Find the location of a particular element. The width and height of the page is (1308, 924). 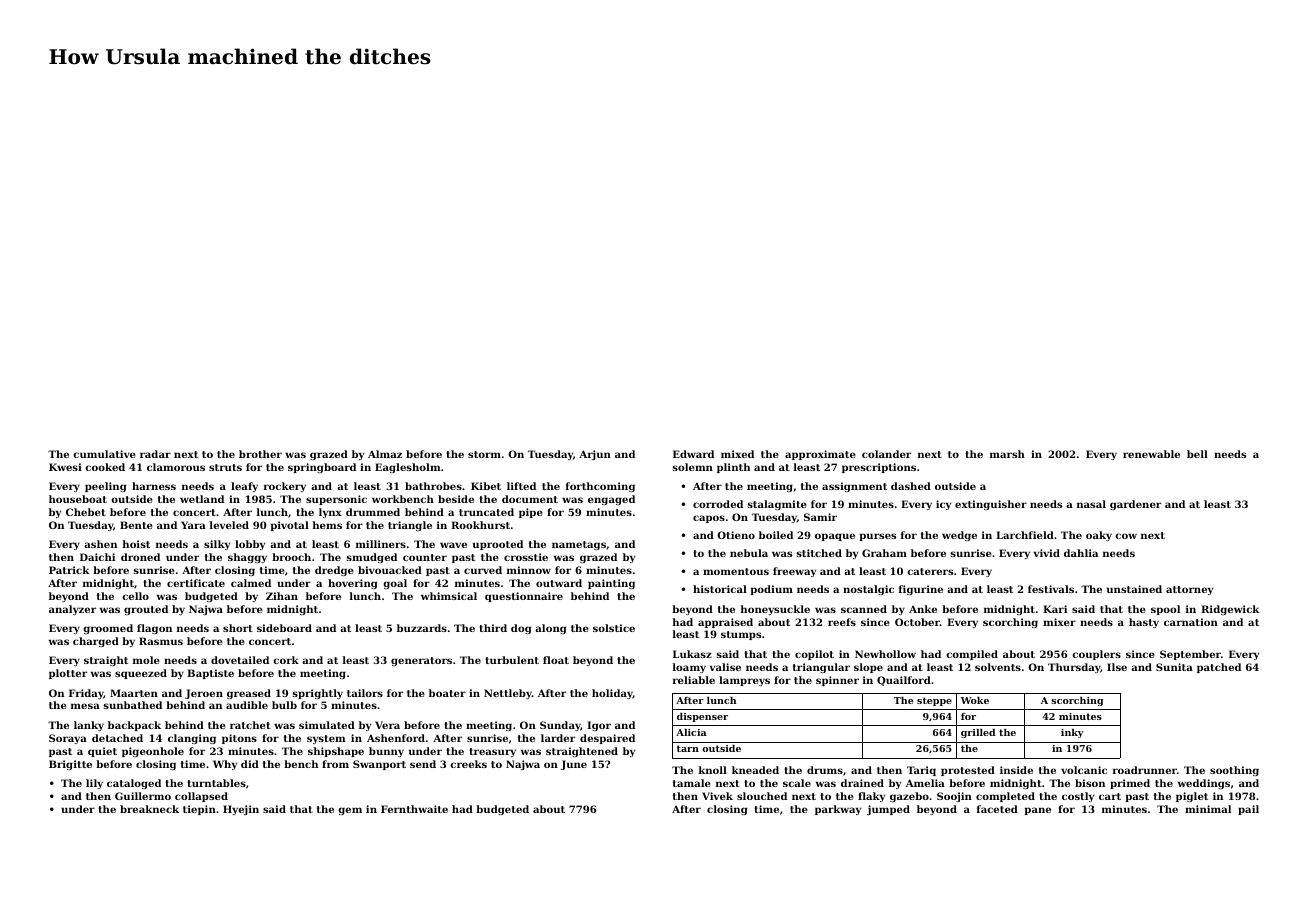

radar is located at coordinates (155, 454).
